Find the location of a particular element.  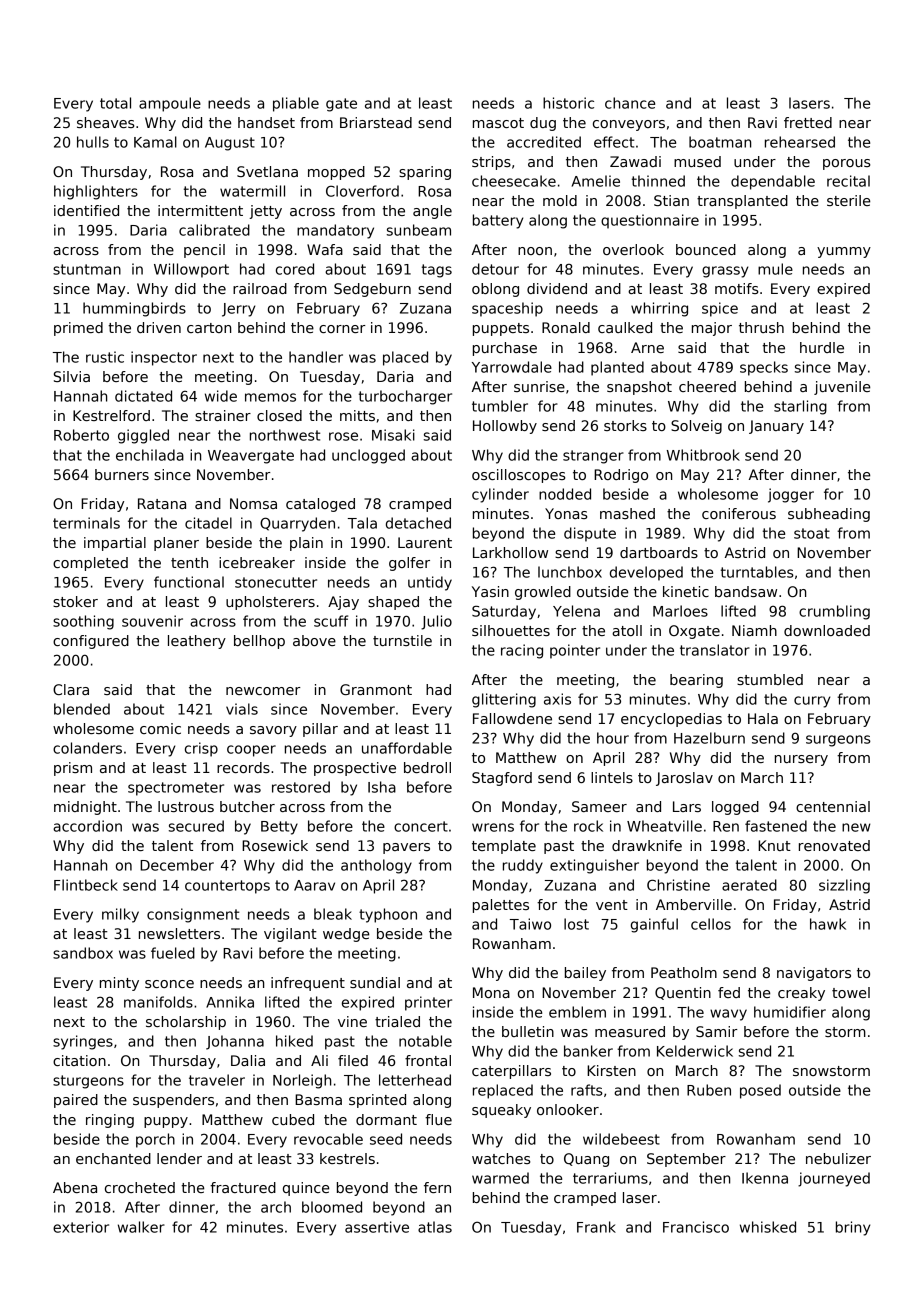

major is located at coordinates (712, 329).
